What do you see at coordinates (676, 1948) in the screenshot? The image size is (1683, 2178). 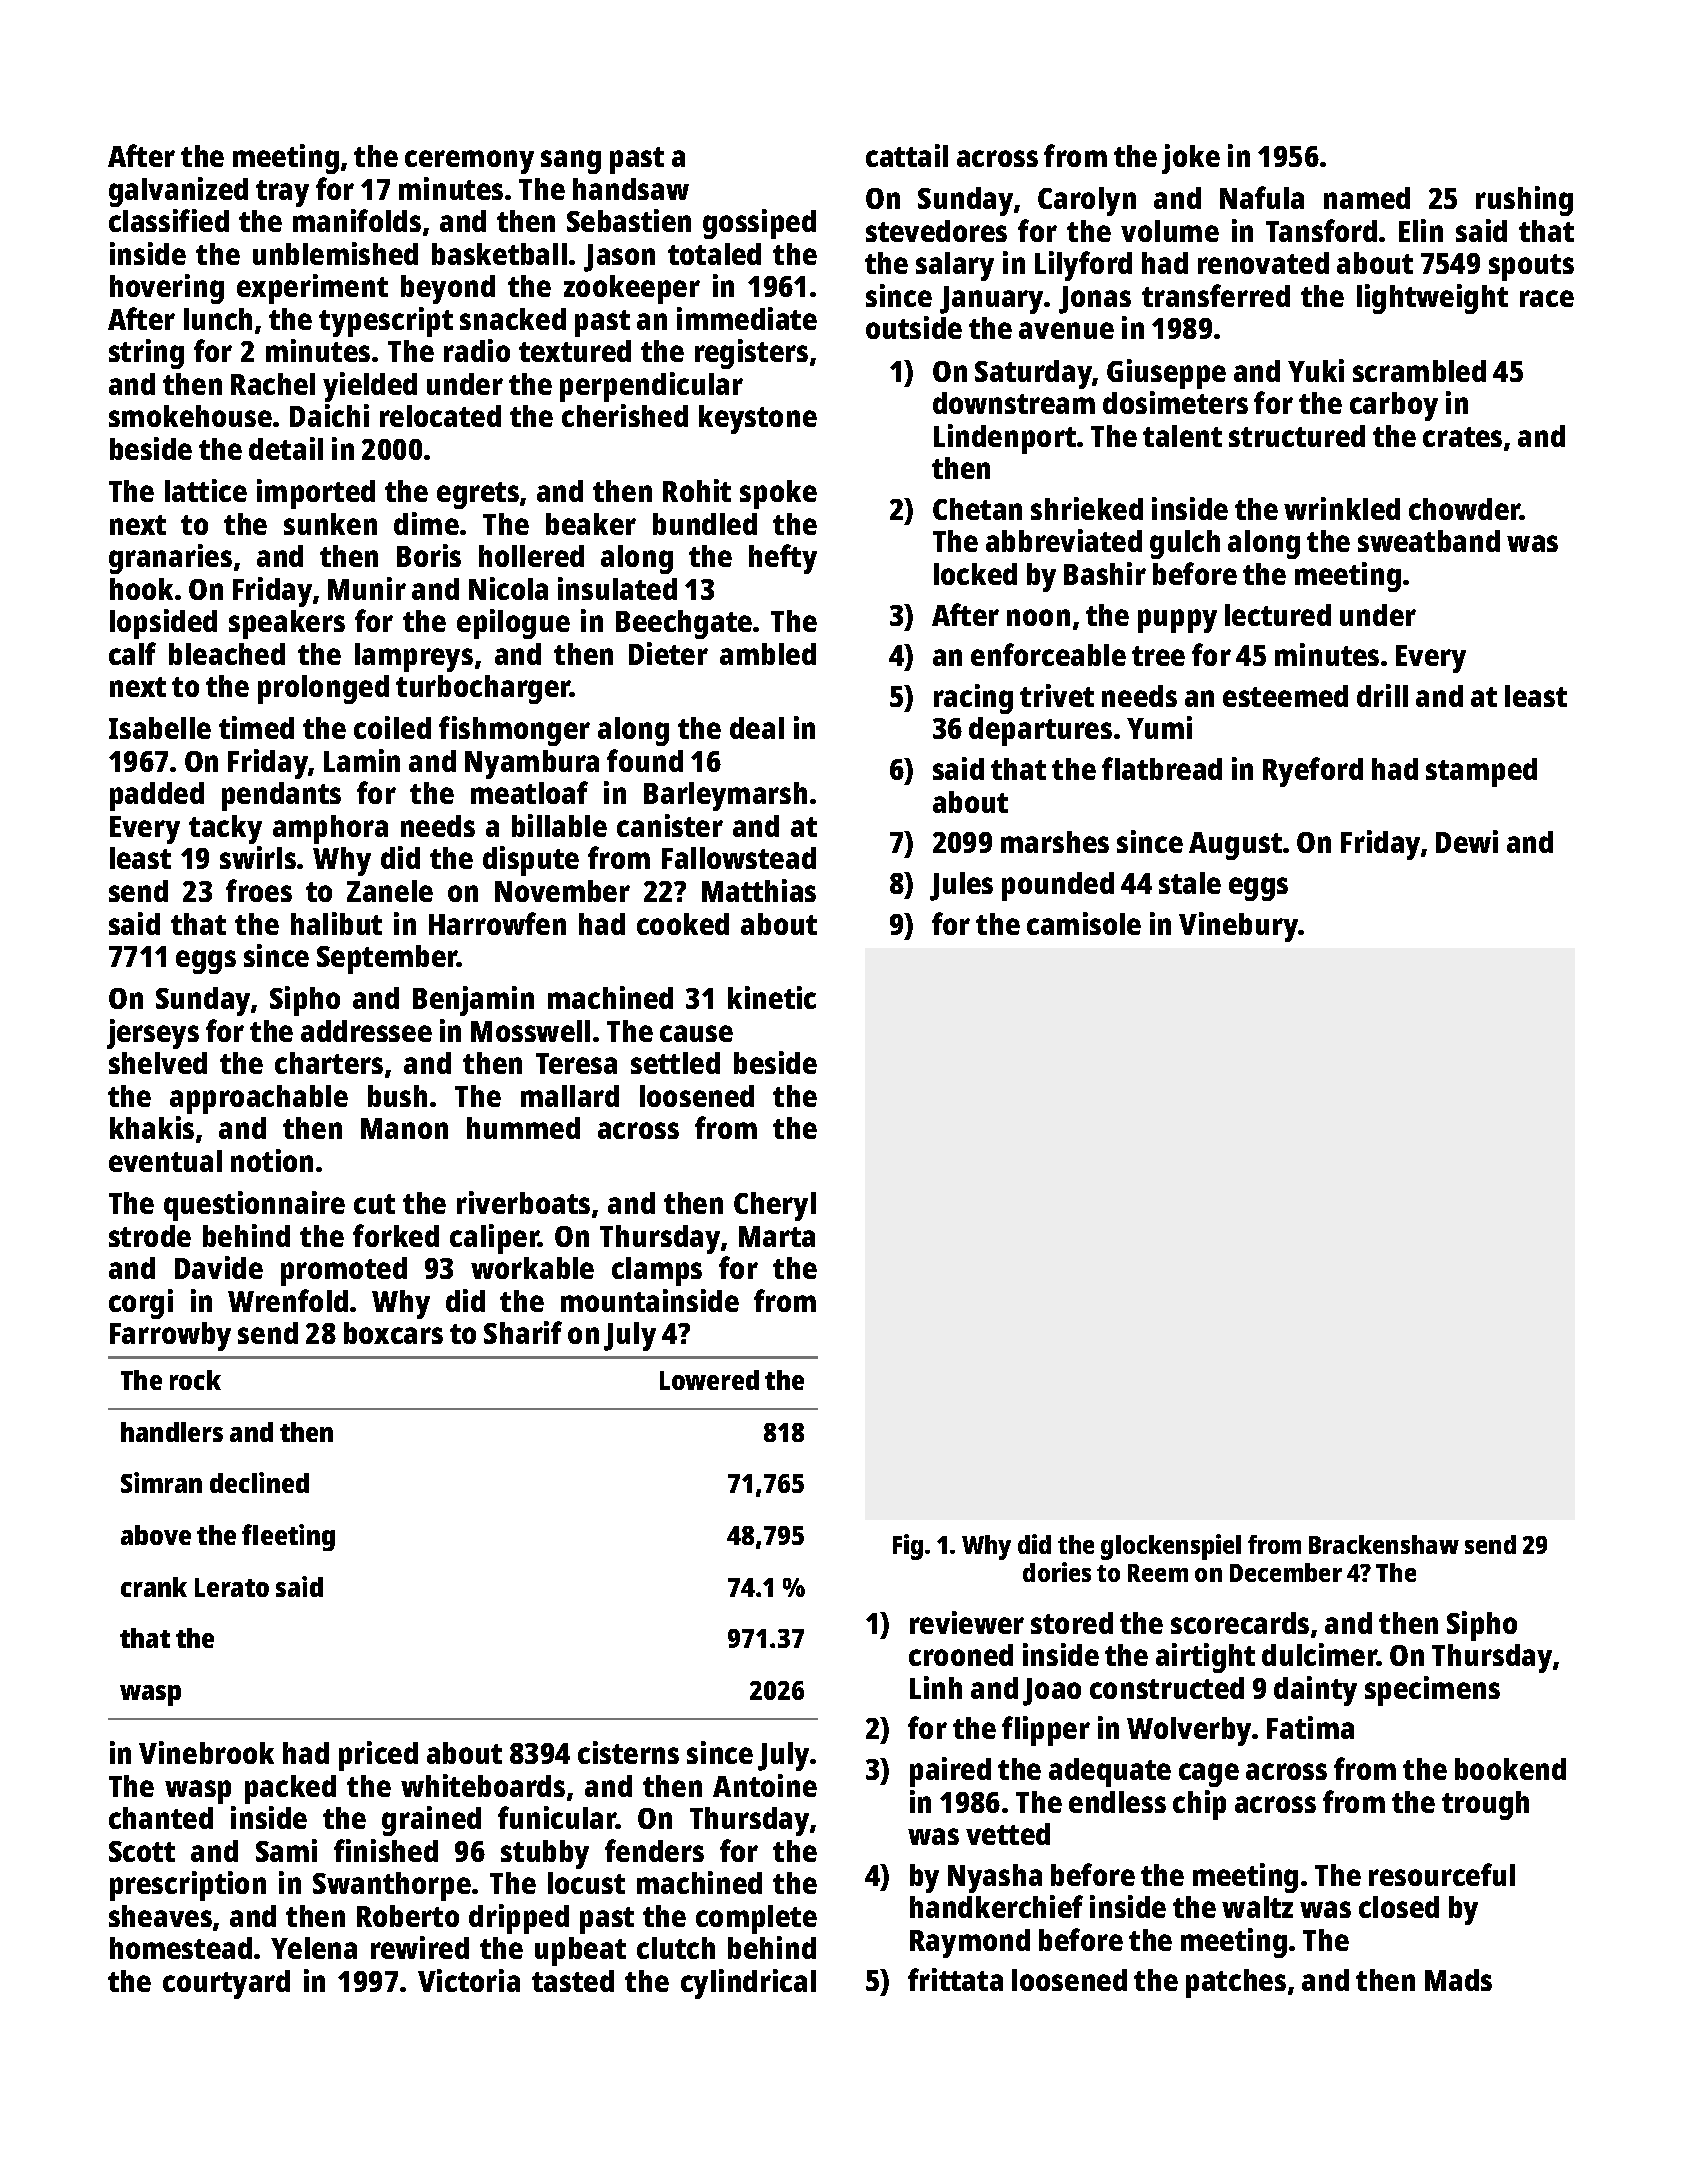 I see `clutch` at bounding box center [676, 1948].
